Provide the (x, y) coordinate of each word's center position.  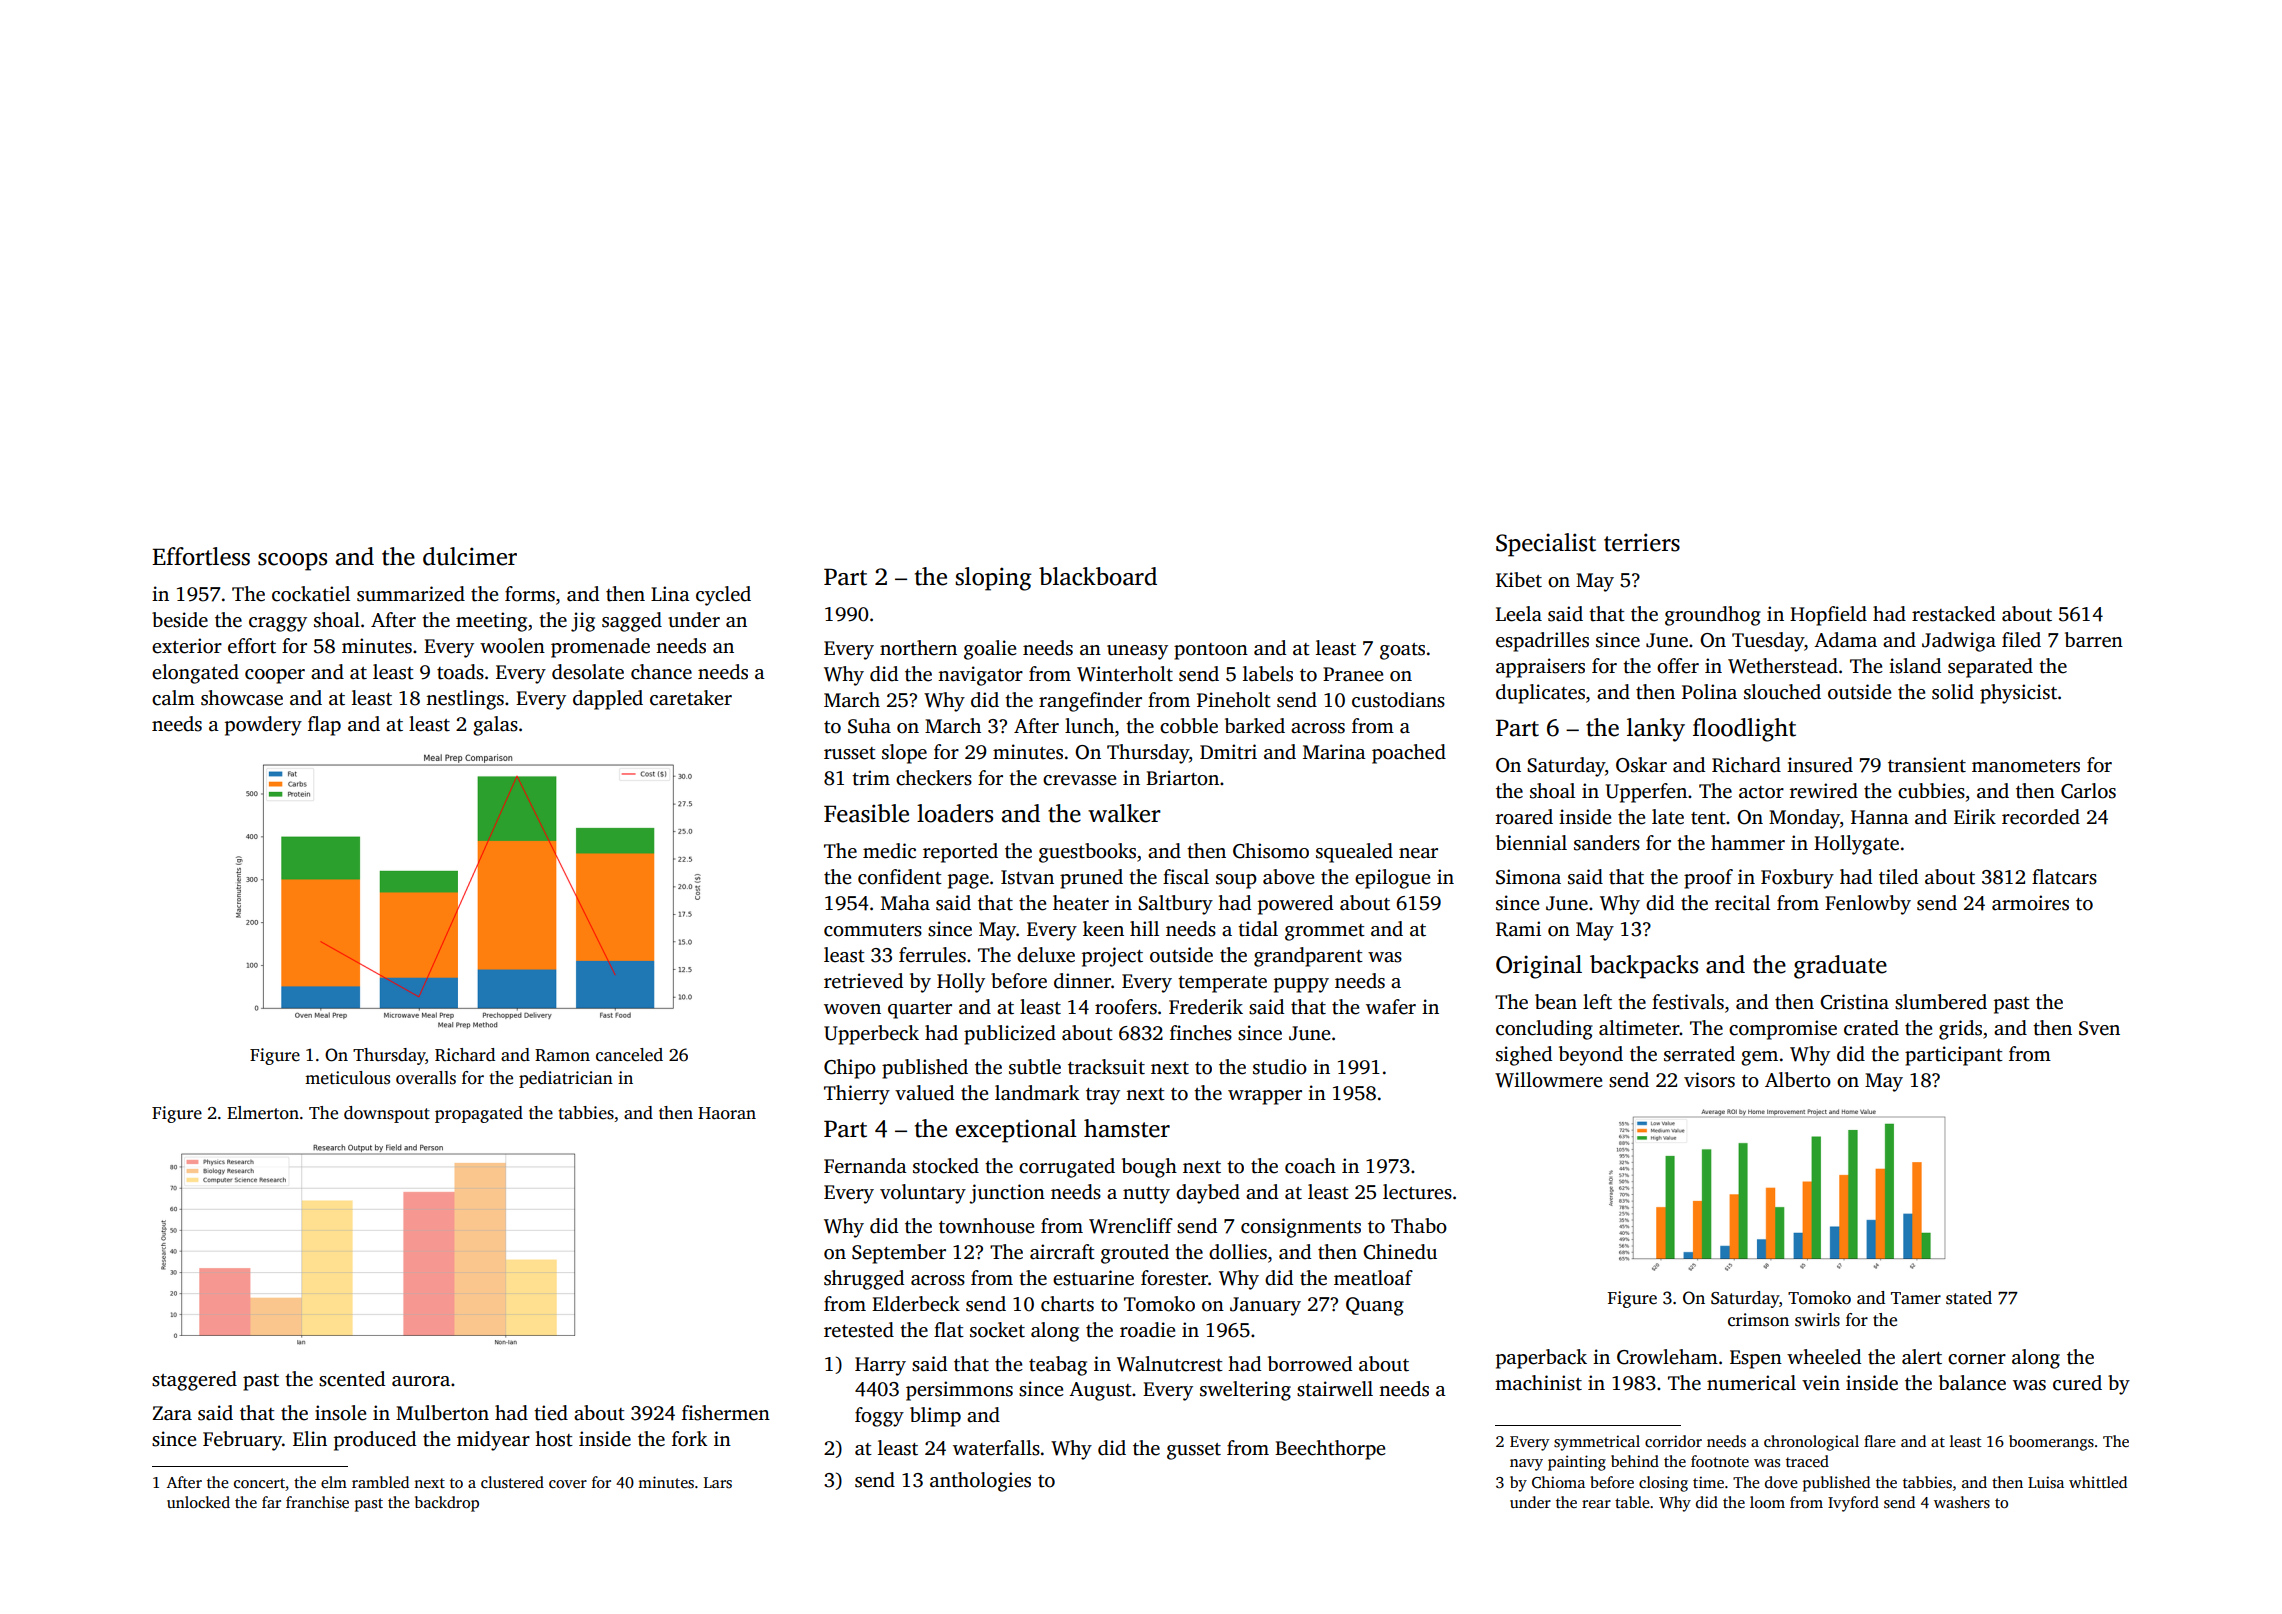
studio (1280, 1067)
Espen (1756, 1359)
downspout (387, 1114)
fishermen (726, 1413)
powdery (263, 726)
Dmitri (1228, 752)
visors (1709, 1080)
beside (180, 620)
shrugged (864, 1280)
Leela (1519, 614)
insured (1820, 765)
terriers (1642, 542)
